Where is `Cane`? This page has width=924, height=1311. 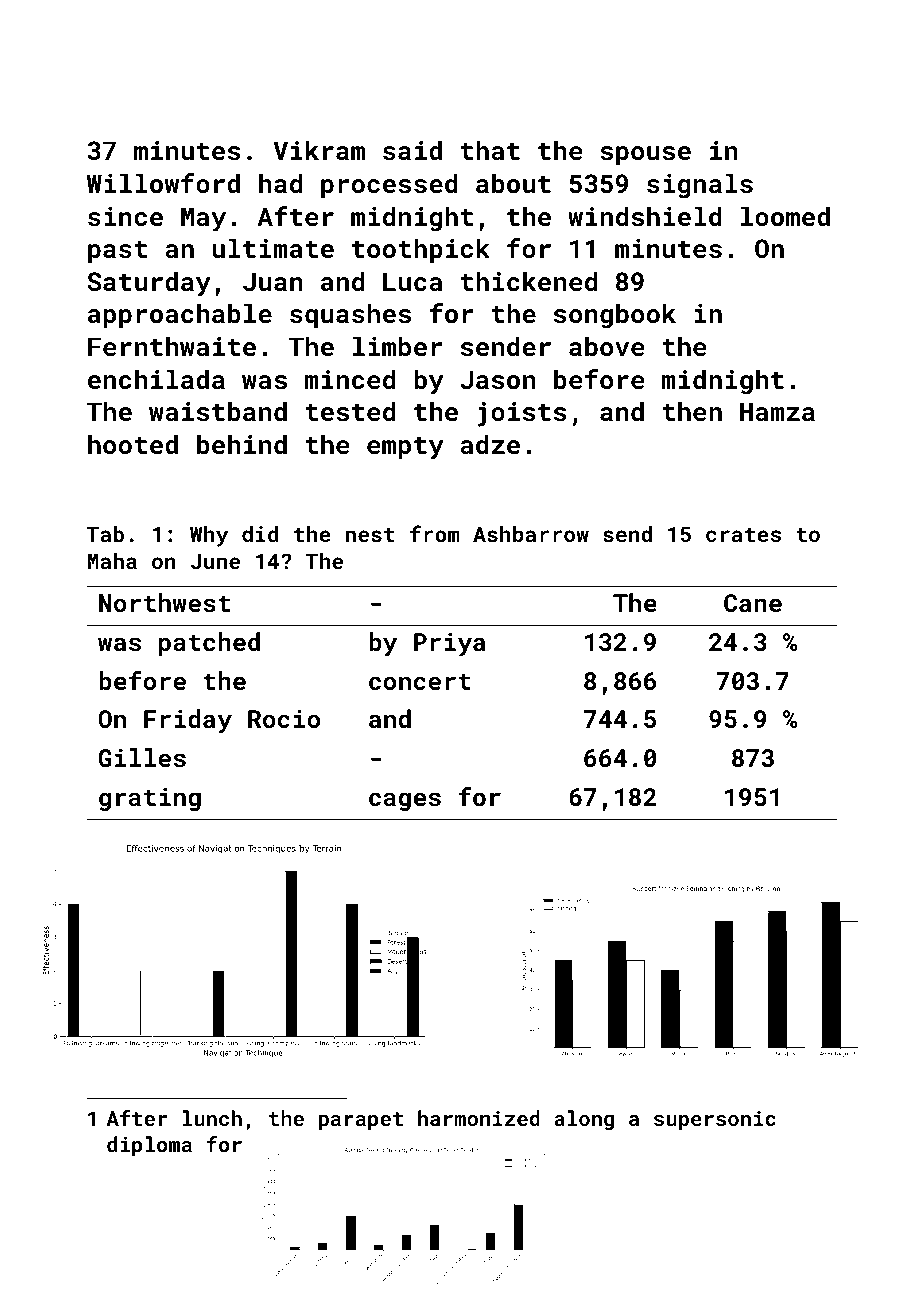 Cane is located at coordinates (753, 603).
